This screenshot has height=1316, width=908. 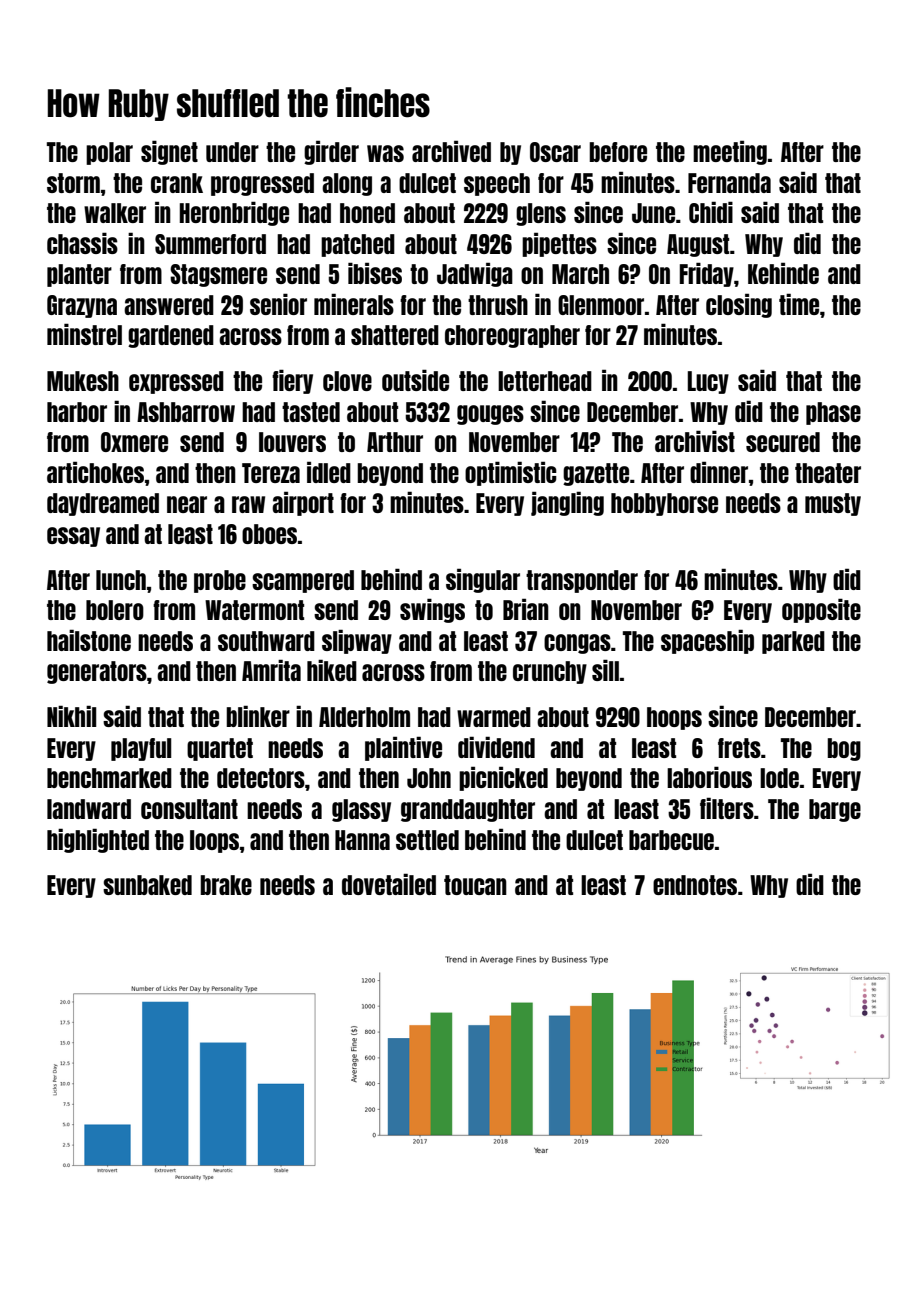 What do you see at coordinates (559, 244) in the screenshot?
I see `pipettes` at bounding box center [559, 244].
